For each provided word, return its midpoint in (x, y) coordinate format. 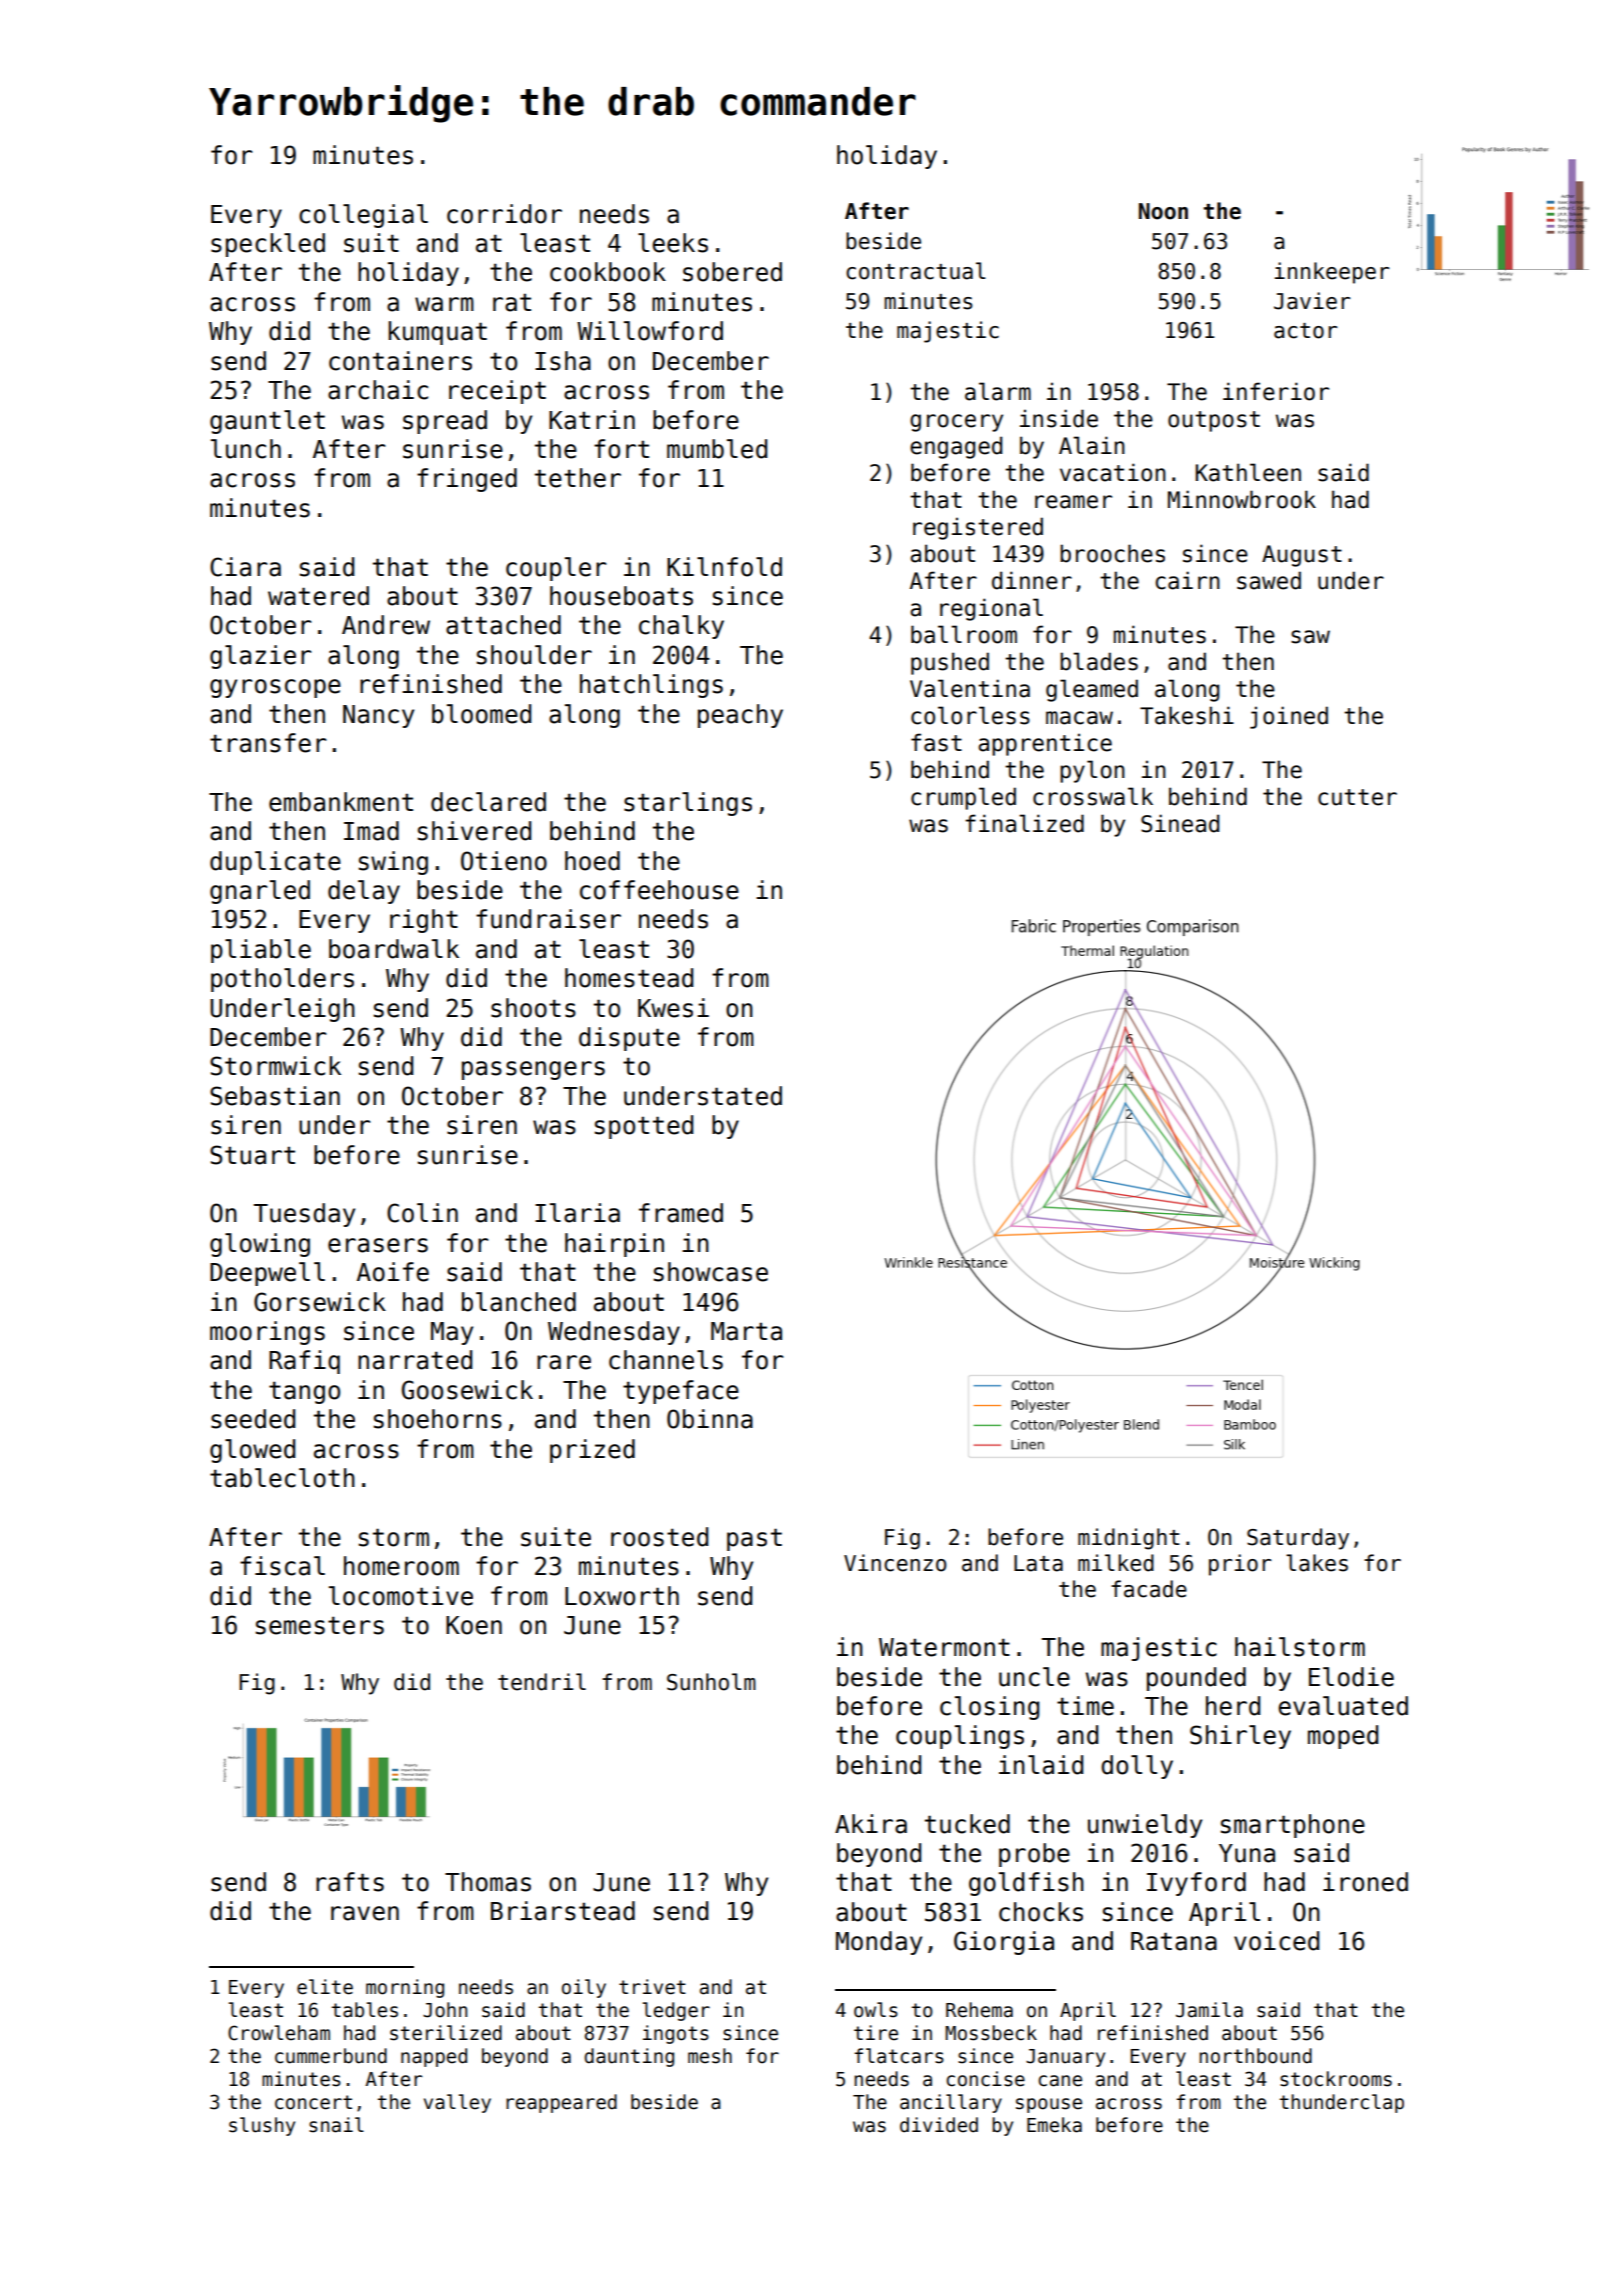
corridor (504, 214)
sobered (732, 272)
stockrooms (1336, 2079)
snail (336, 2125)
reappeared (561, 2103)
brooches (1112, 553)
